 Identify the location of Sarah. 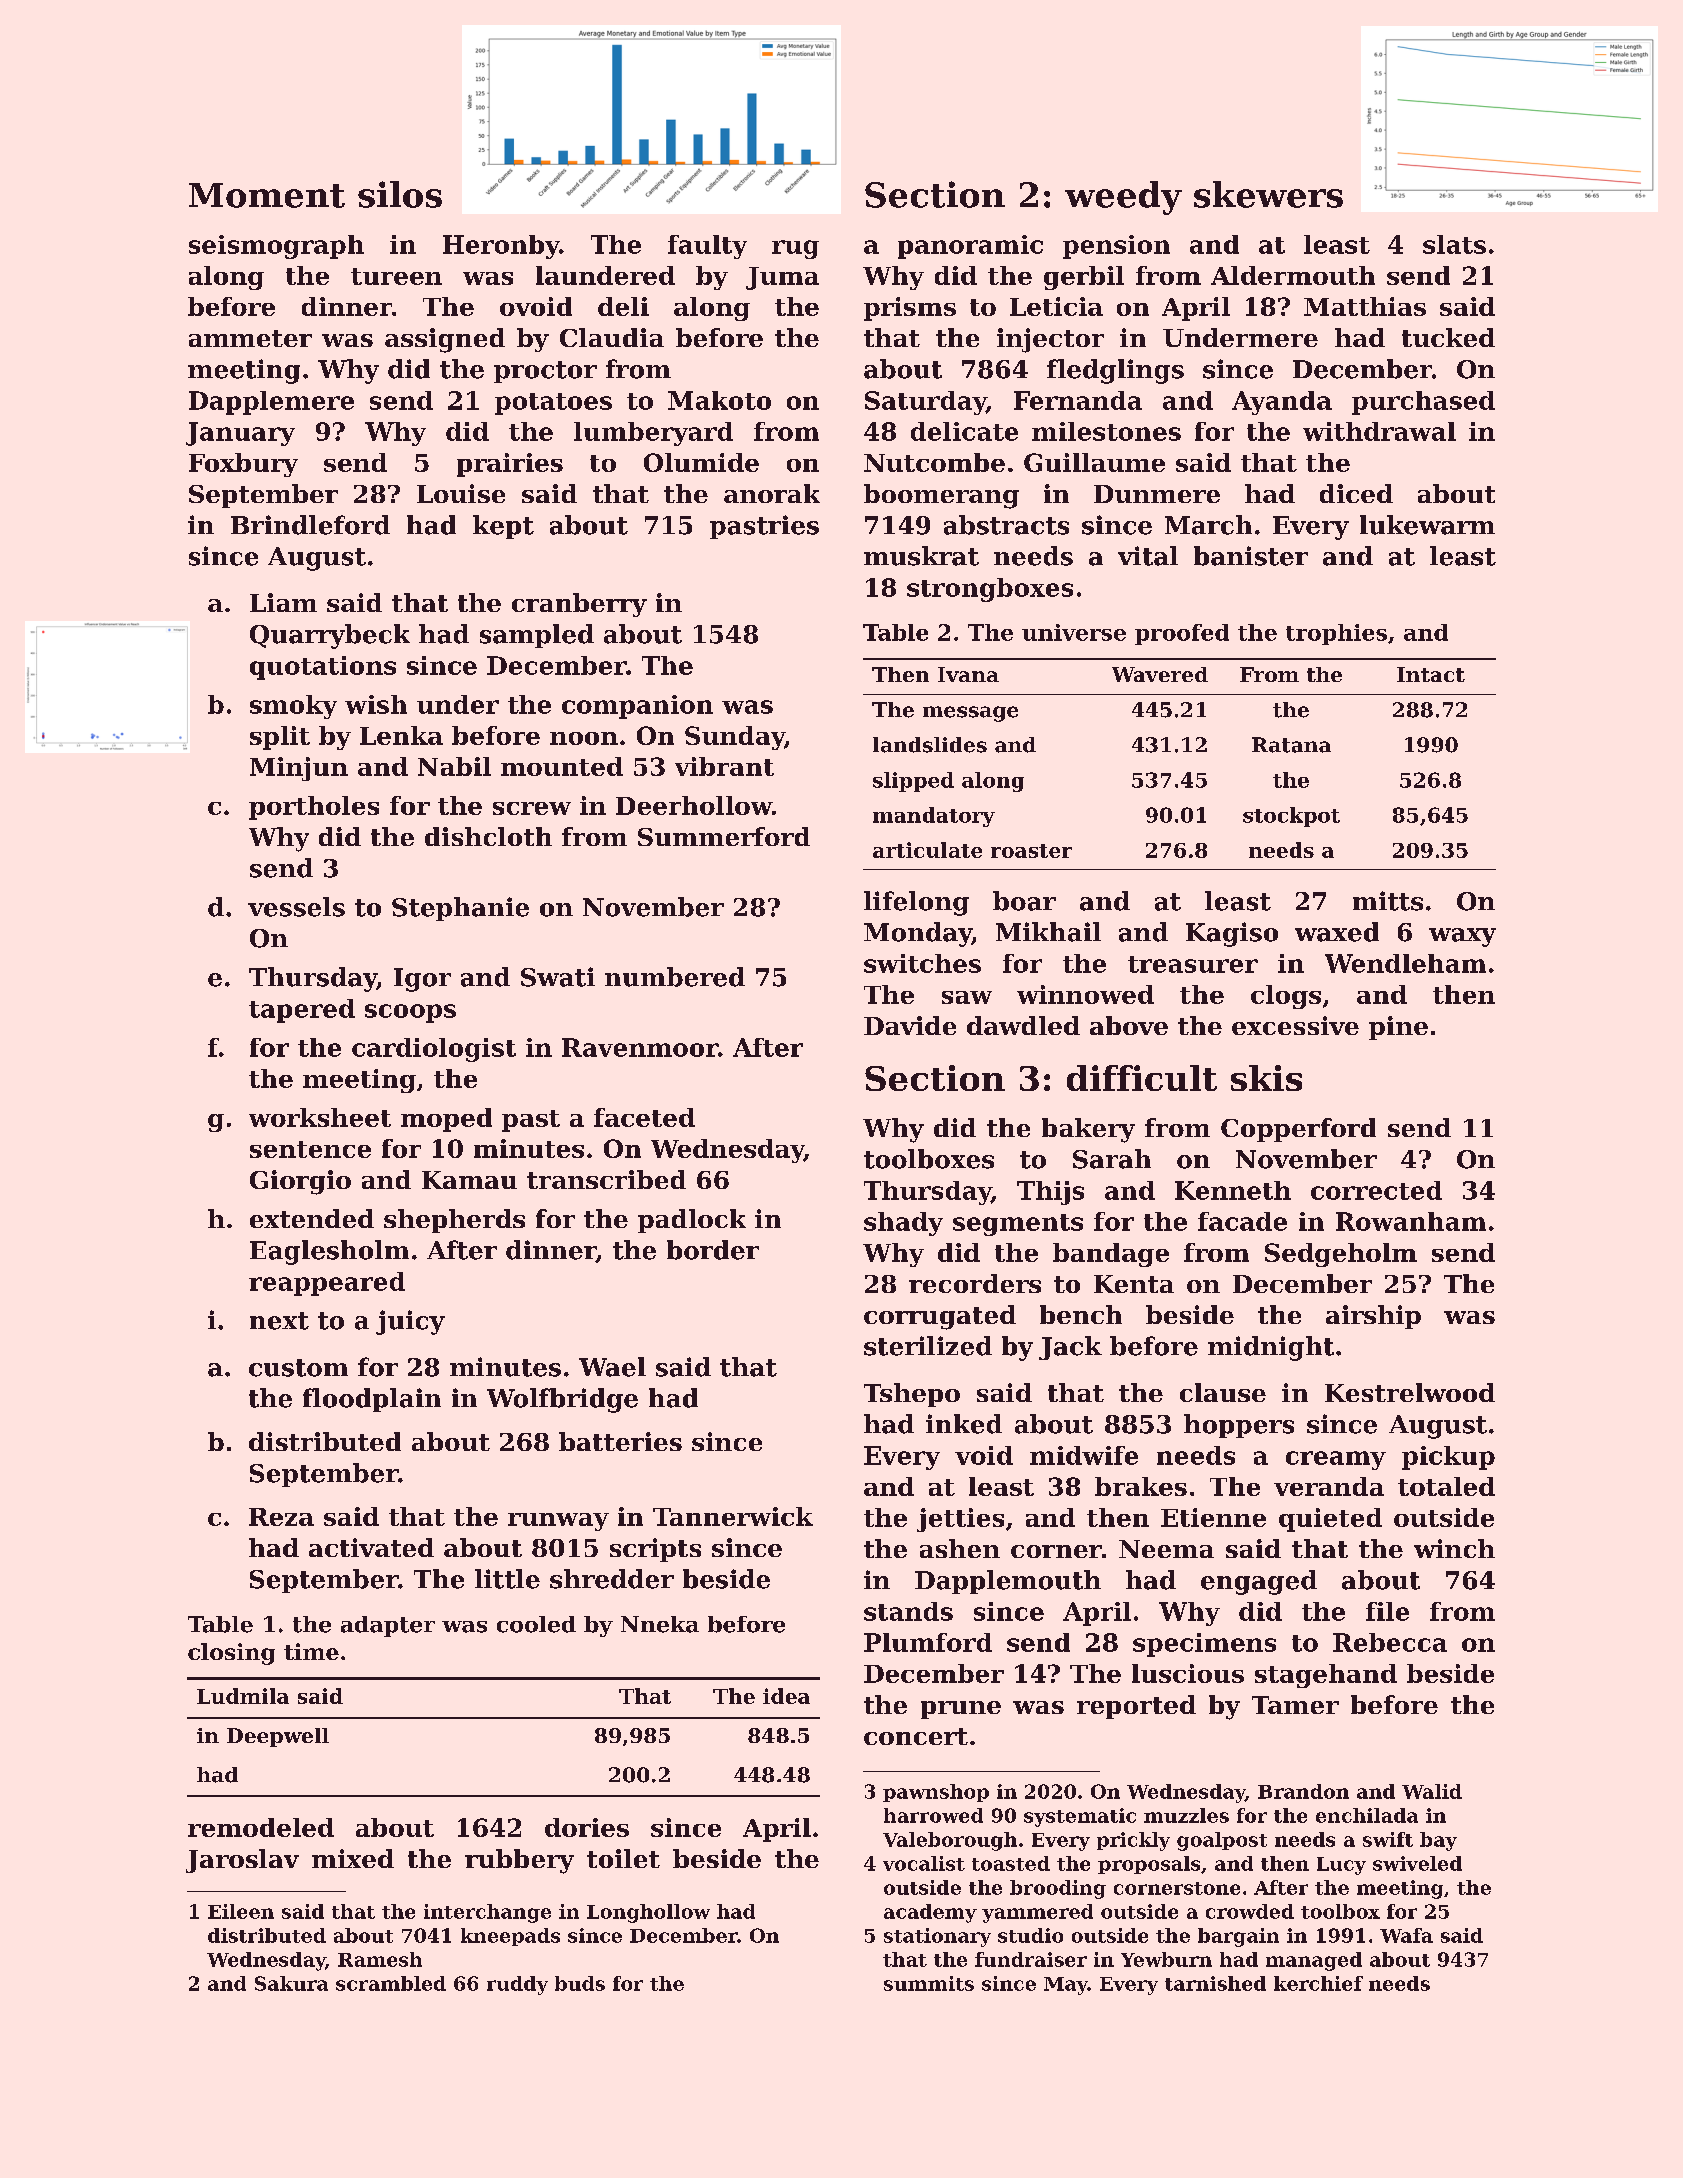
(1112, 1159).
